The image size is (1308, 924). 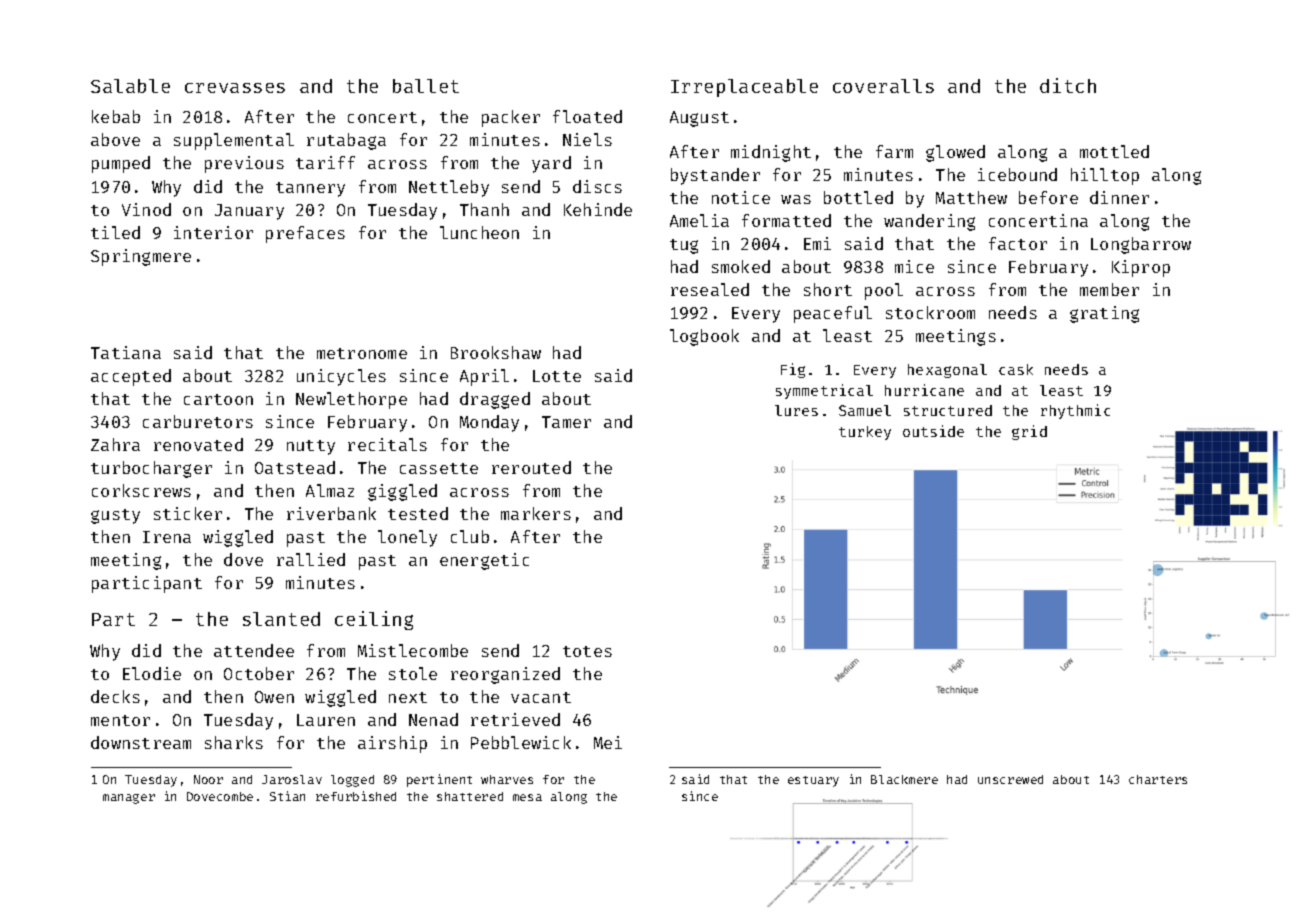 I want to click on sticker, so click(x=188, y=513).
